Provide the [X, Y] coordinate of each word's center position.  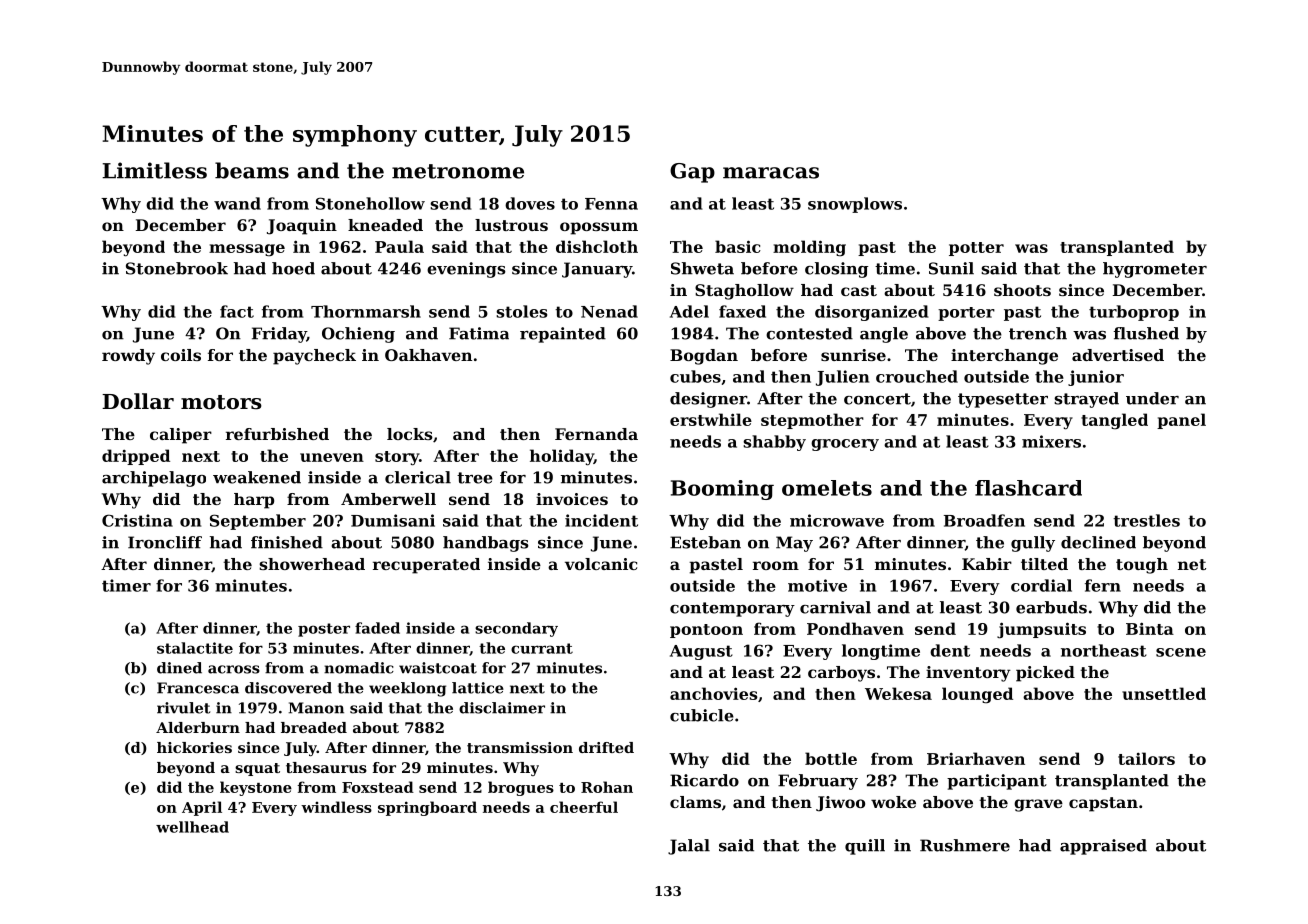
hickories [194, 747]
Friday [279, 335]
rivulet [183, 708]
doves [530, 203]
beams [252, 170]
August [701, 652]
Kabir [987, 564]
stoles [521, 311]
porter [966, 314]
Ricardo [704, 780]
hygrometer [1155, 270]
